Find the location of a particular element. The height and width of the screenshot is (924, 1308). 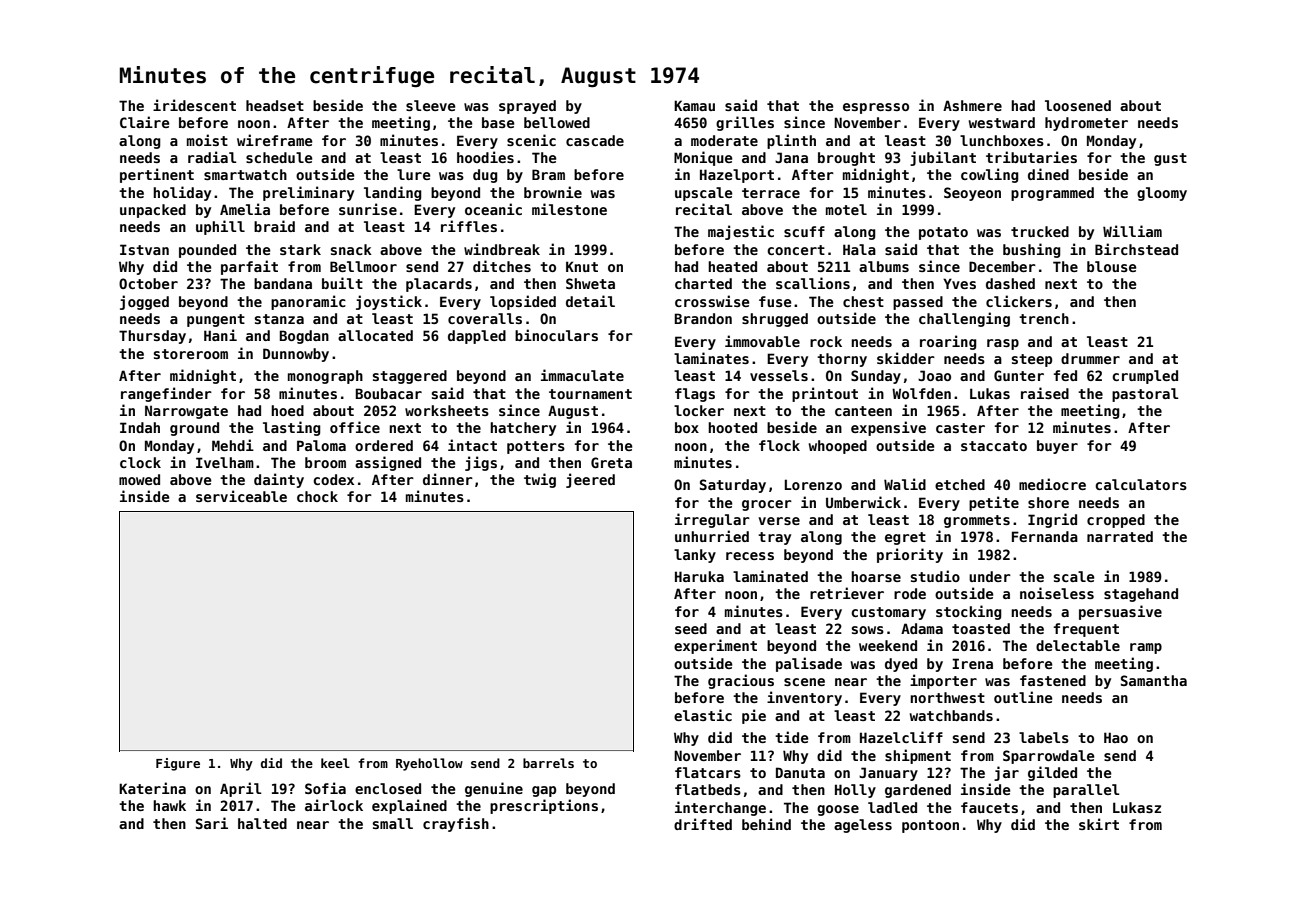

pertinent is located at coordinates (157, 175).
